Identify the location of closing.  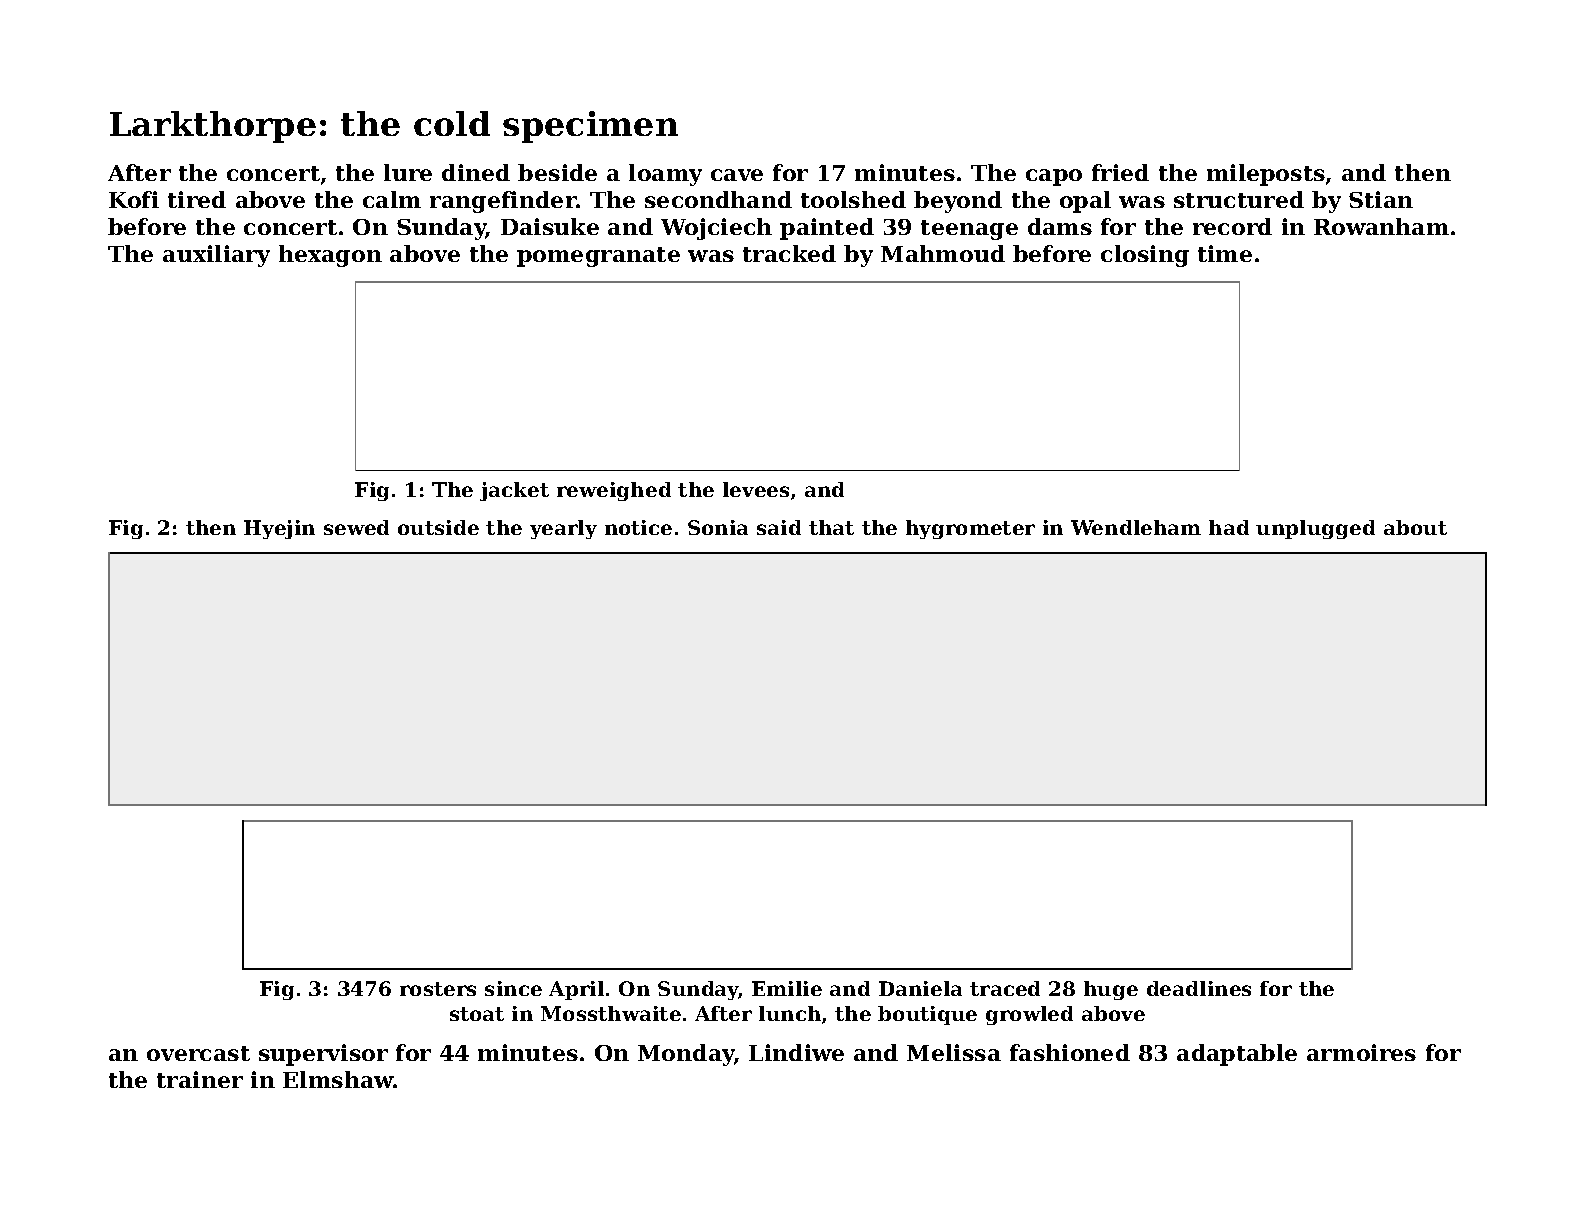
(1145, 256).
